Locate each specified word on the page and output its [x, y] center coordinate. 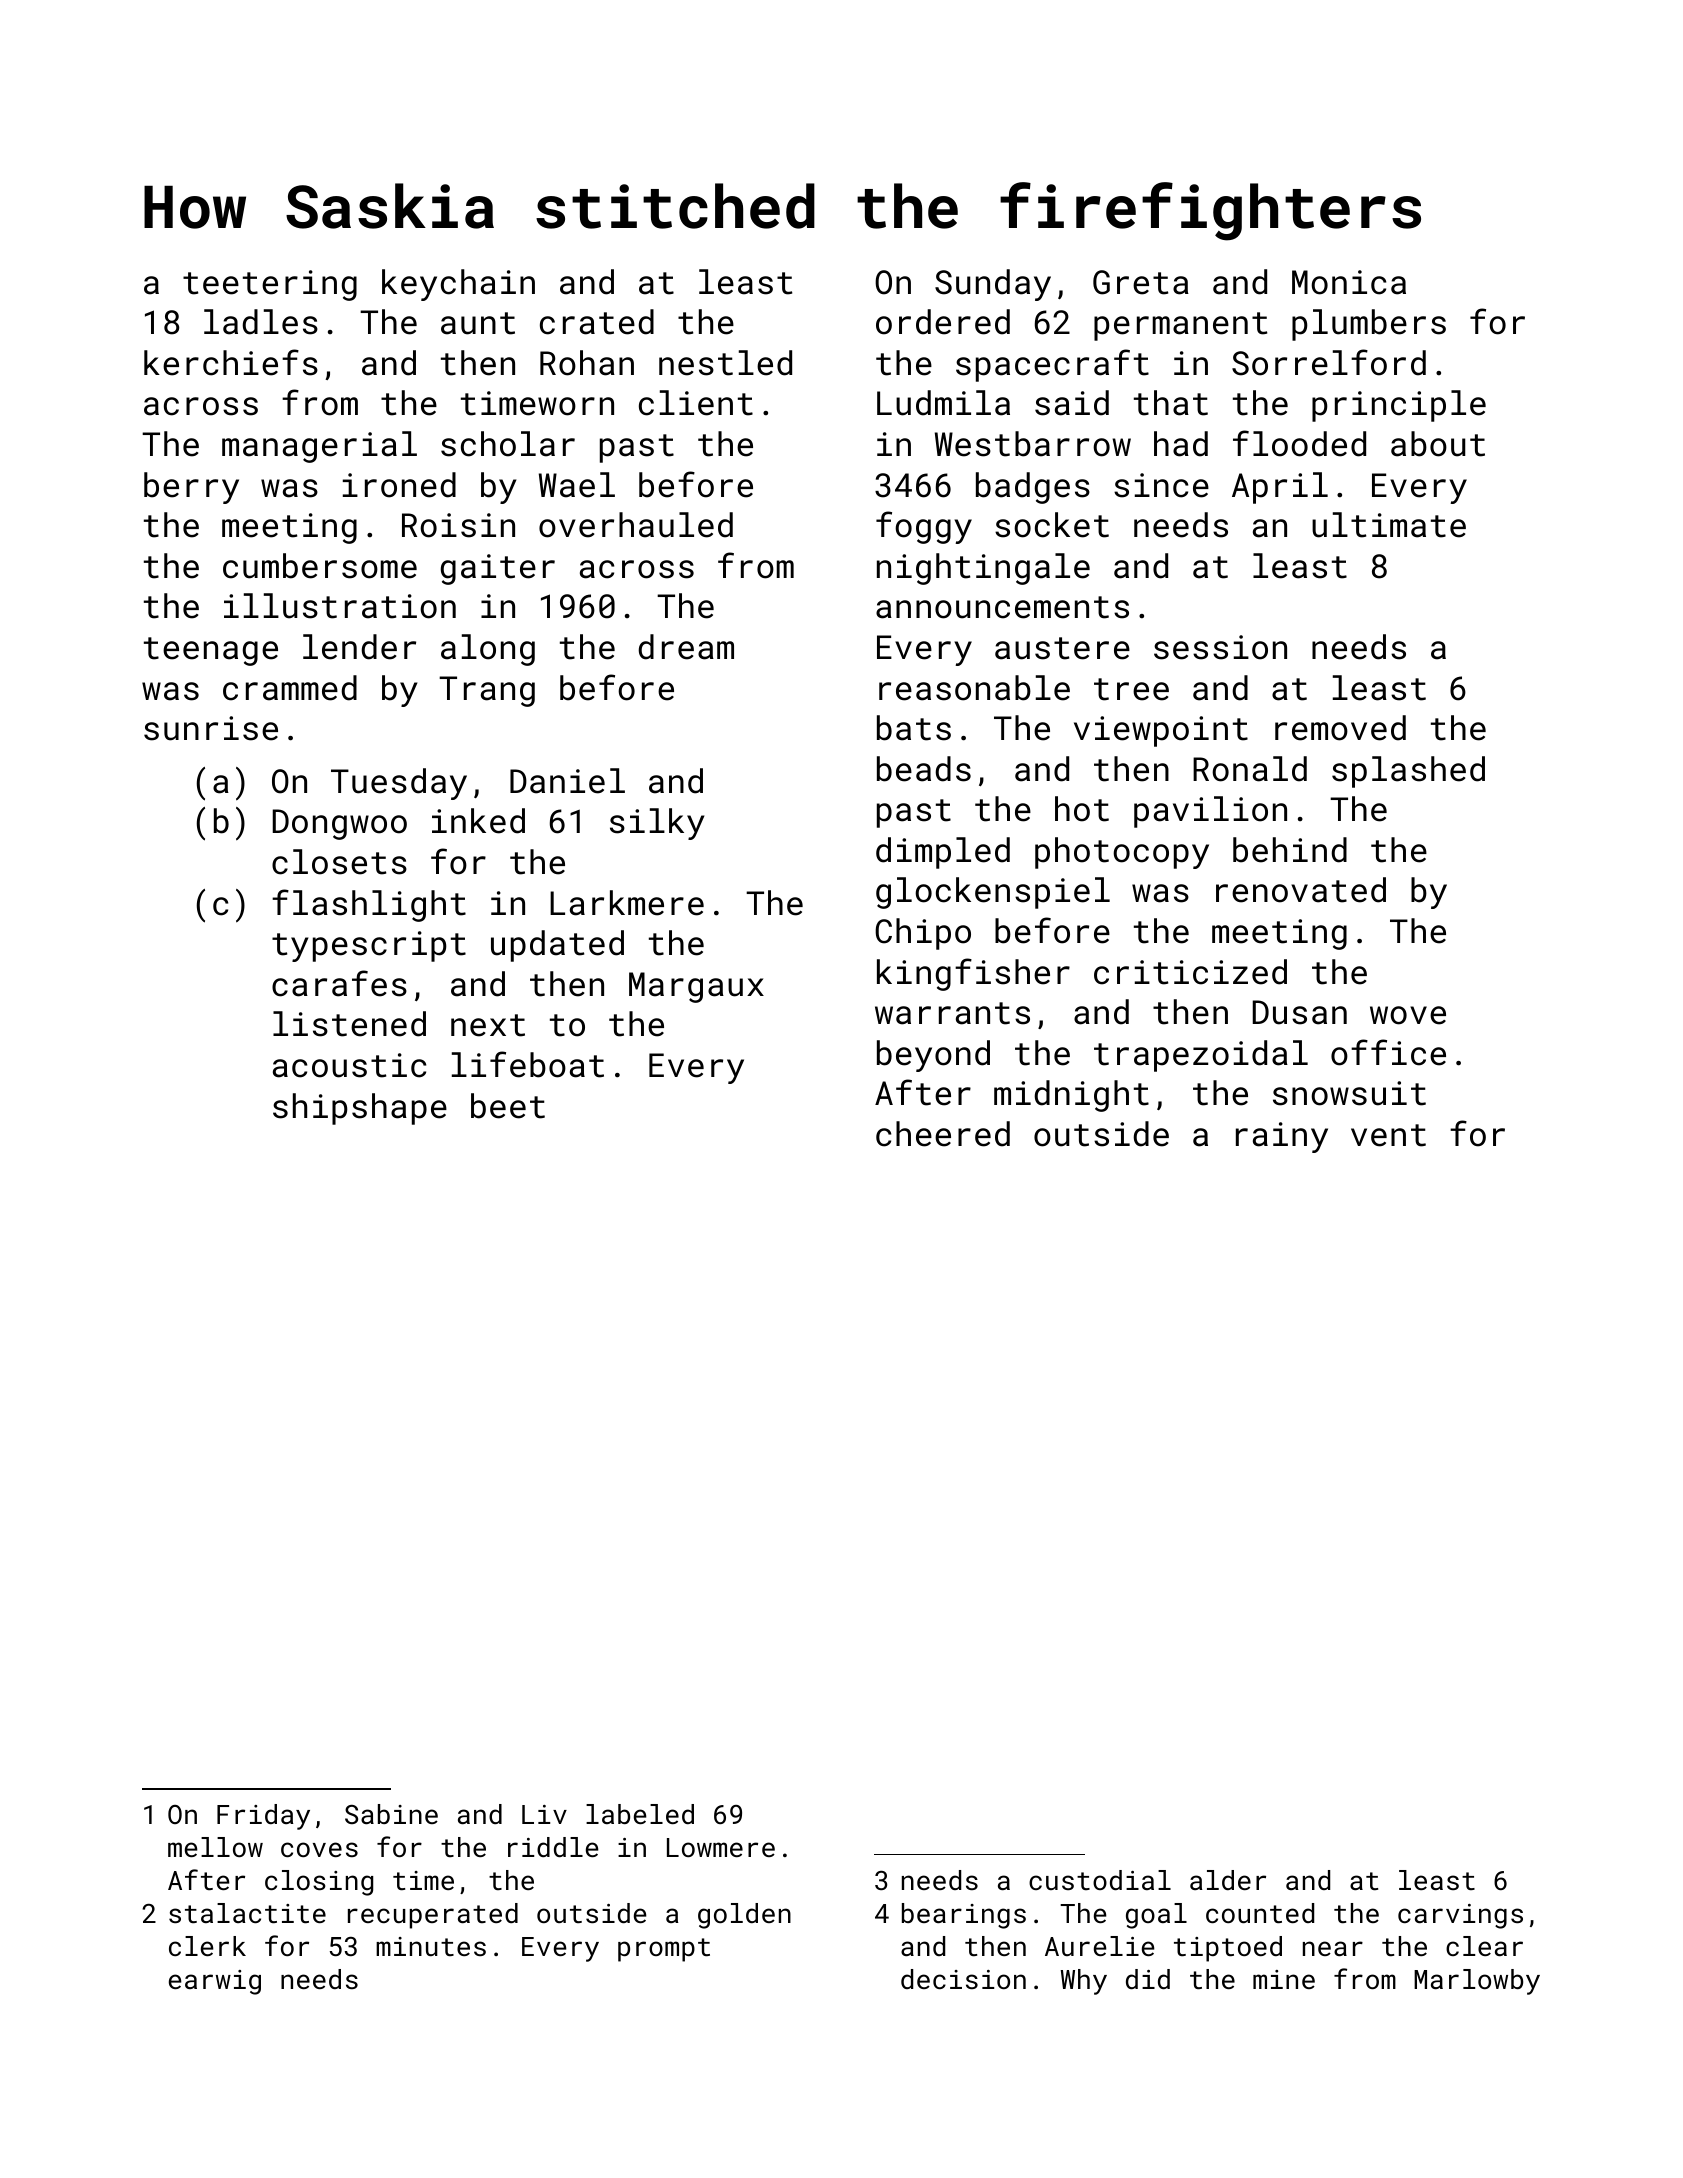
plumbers [1369, 325]
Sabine [391, 1814]
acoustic [349, 1065]
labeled [640, 1814]
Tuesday [399, 784]
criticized [1190, 972]
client [696, 403]
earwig [215, 1982]
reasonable [974, 688]
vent [1388, 1135]
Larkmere [627, 903]
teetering [270, 285]
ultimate [1389, 525]
